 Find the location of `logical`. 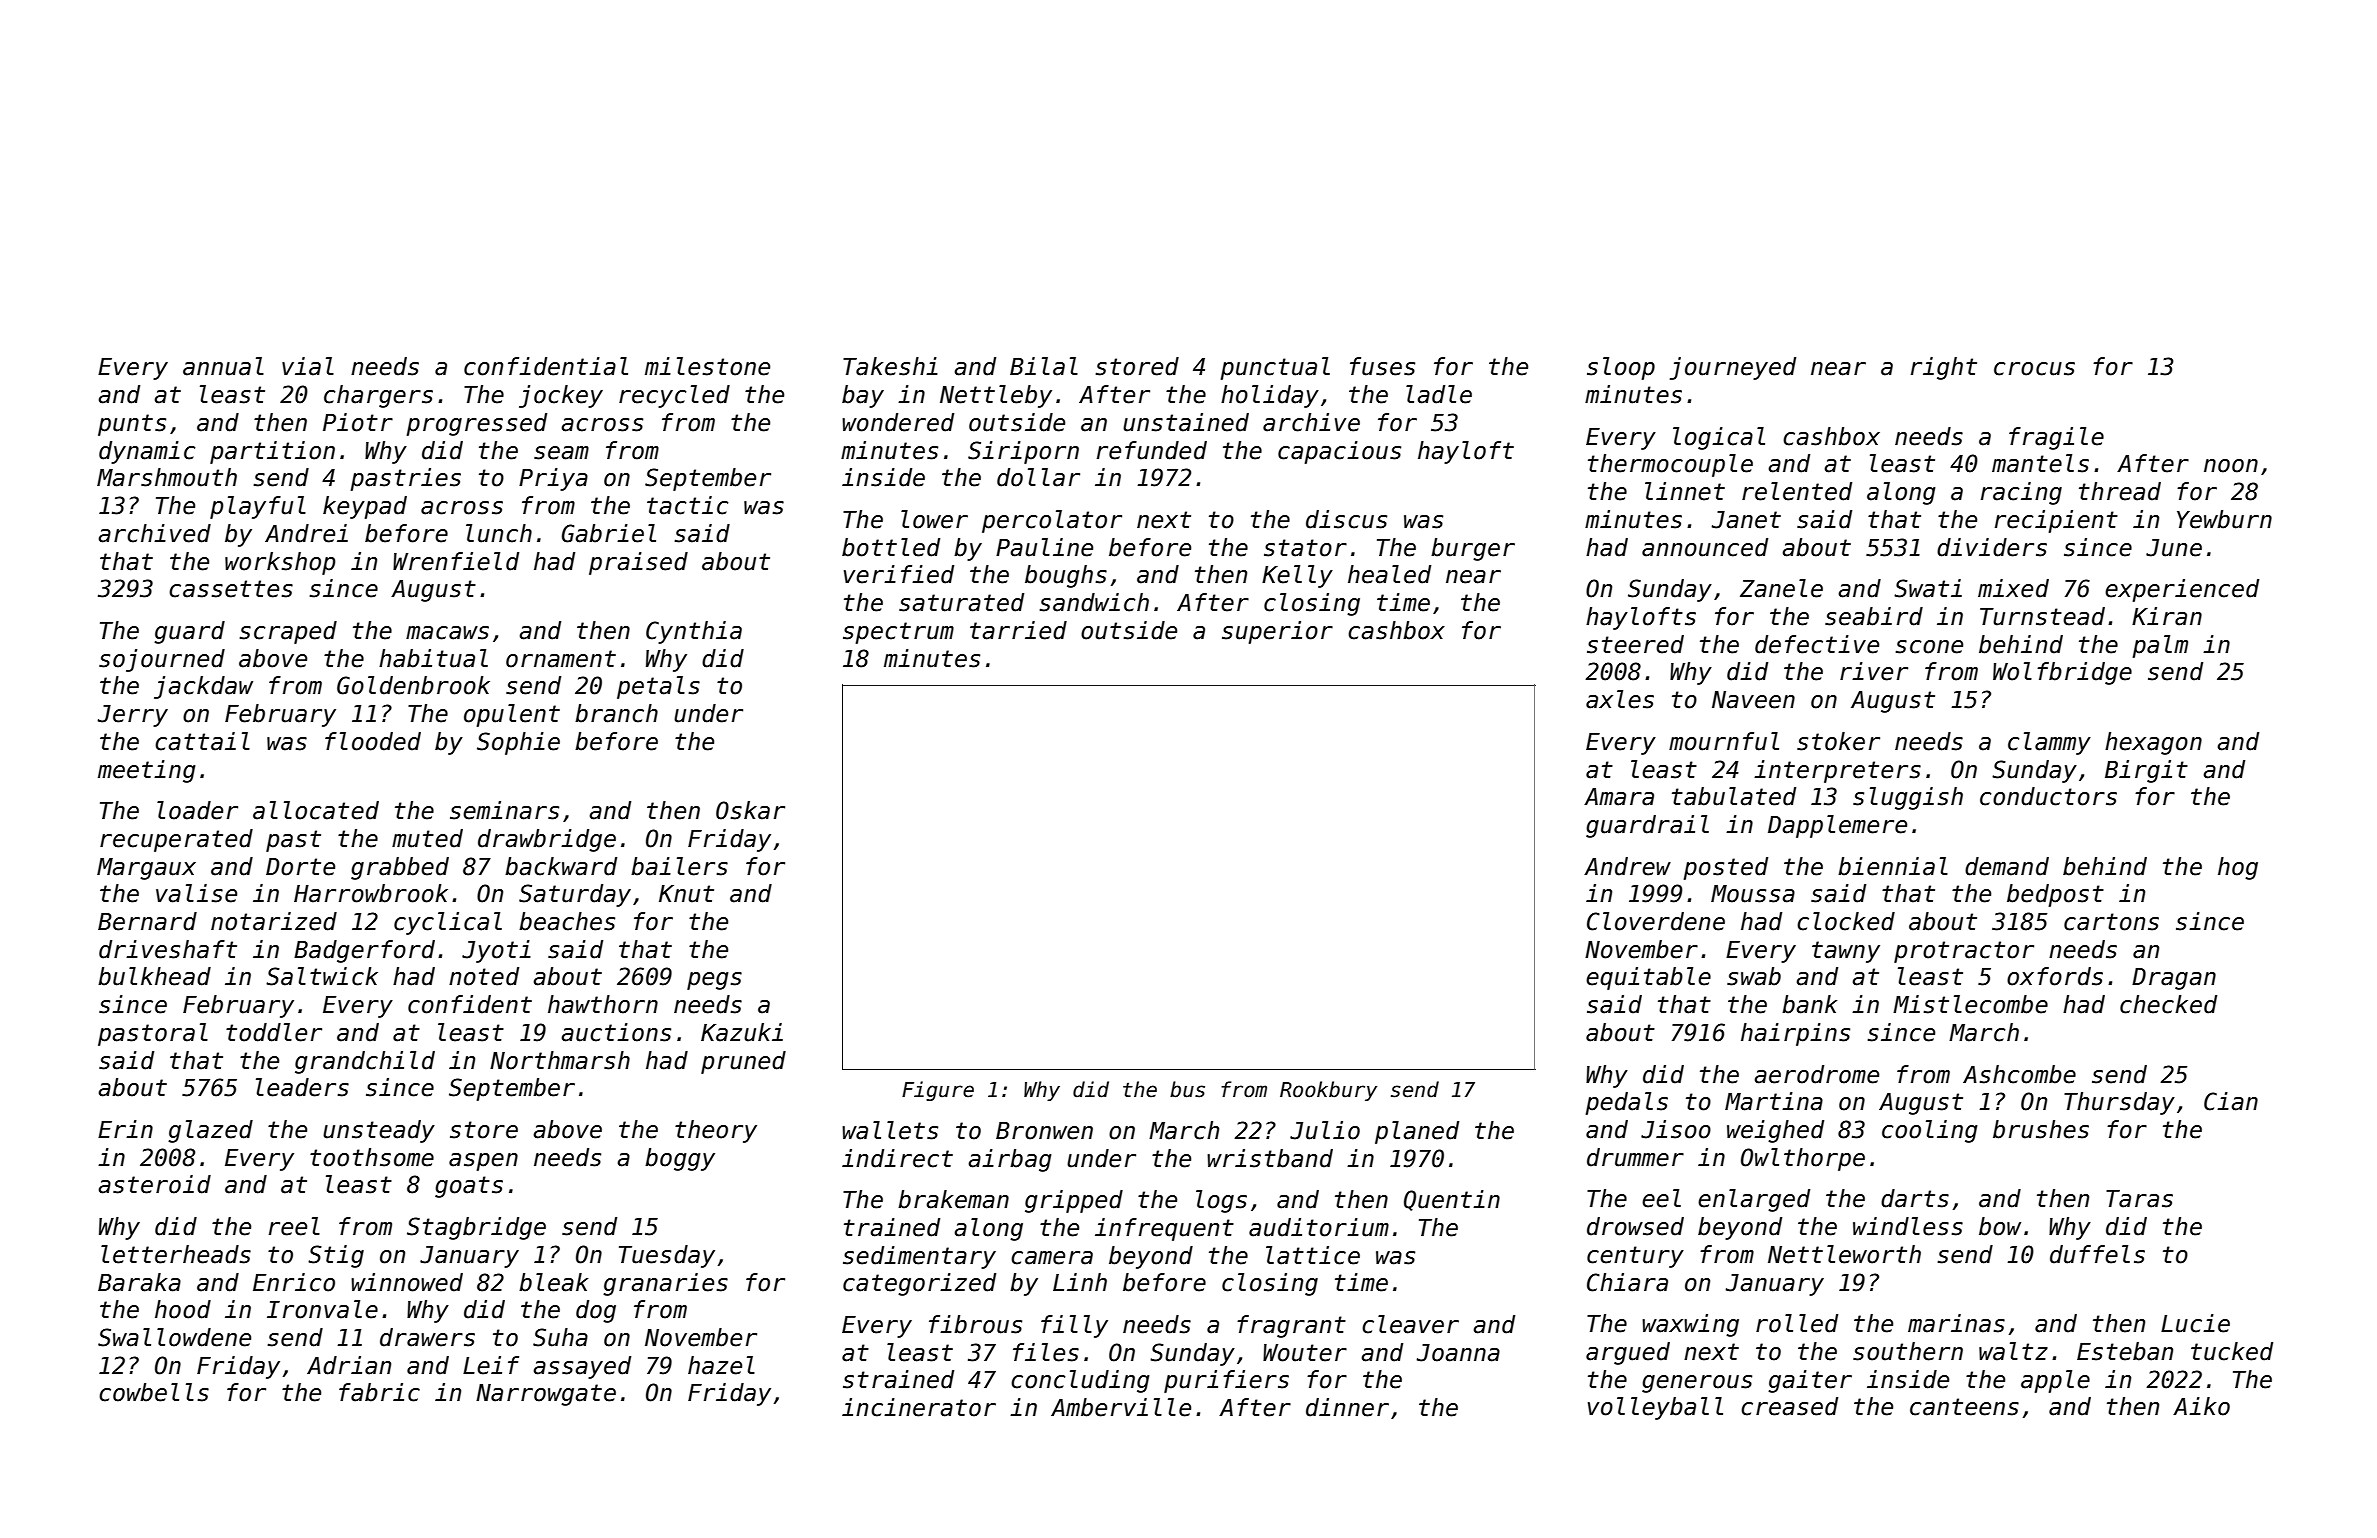

logical is located at coordinates (1719, 438).
